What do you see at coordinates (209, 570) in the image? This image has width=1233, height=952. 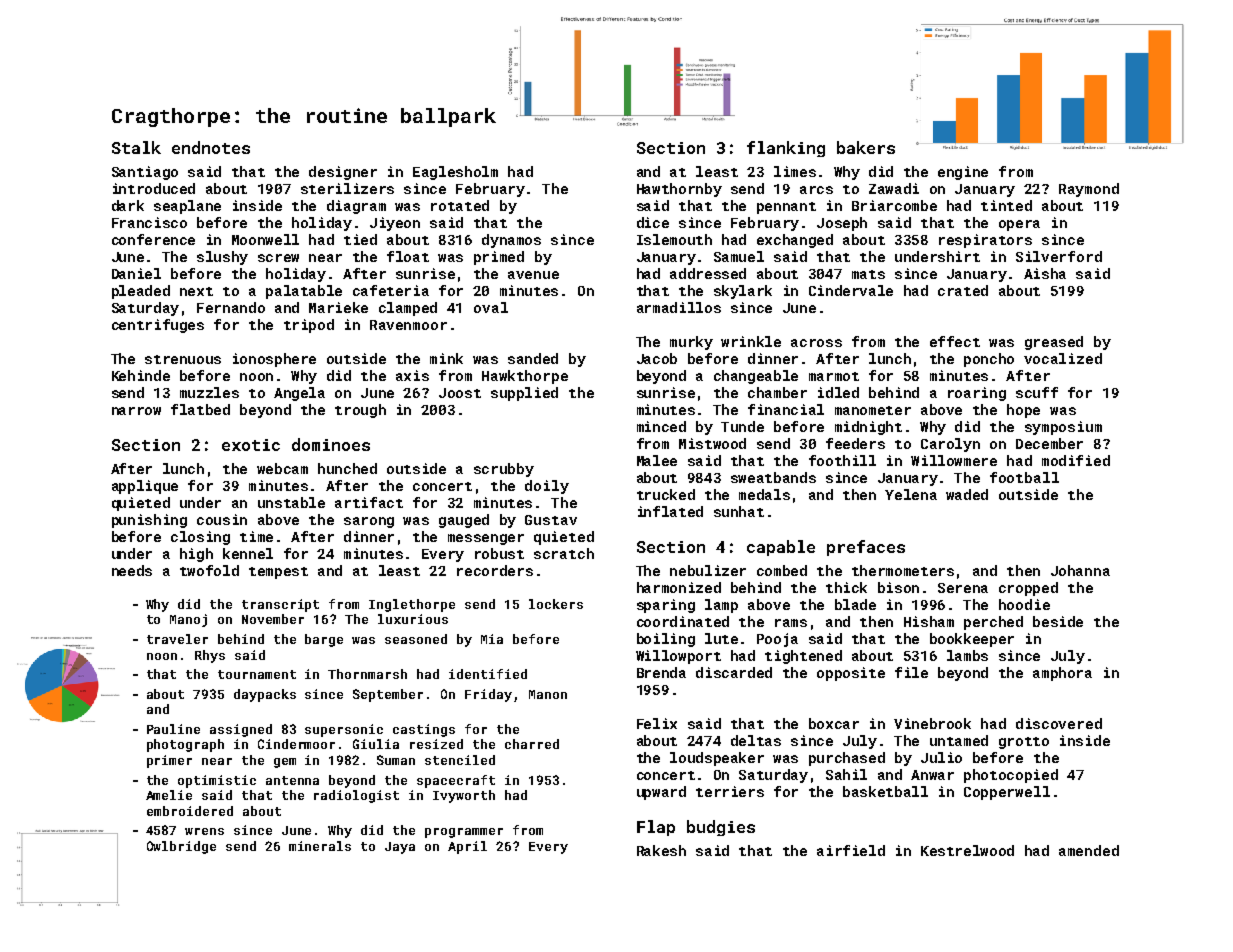 I see `twofold` at bounding box center [209, 570].
